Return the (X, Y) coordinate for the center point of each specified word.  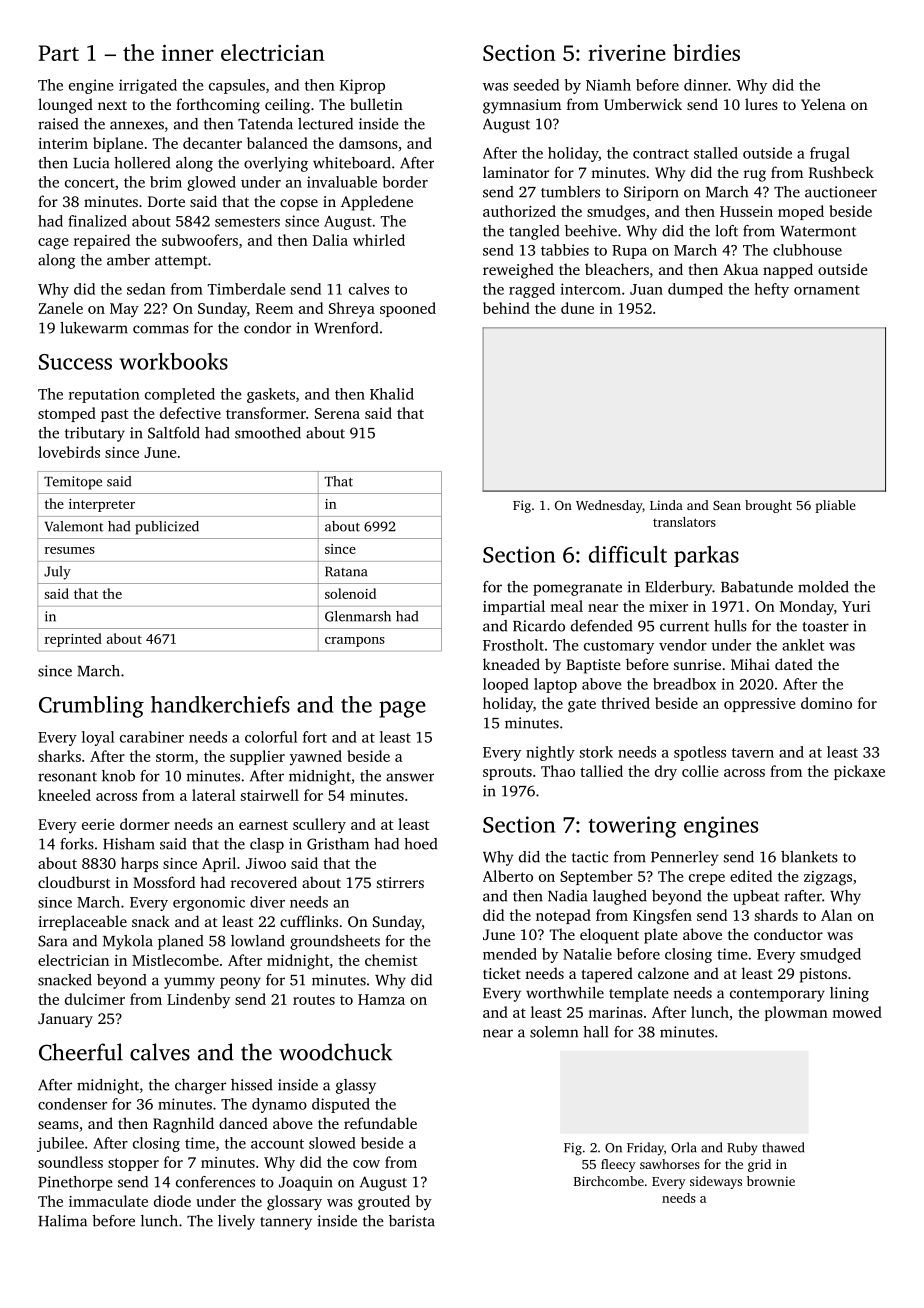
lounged (65, 106)
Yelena (823, 104)
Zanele (60, 308)
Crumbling (91, 707)
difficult (628, 554)
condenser (72, 1104)
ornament (827, 290)
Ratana (346, 572)
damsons (368, 143)
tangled (534, 232)
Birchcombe (609, 1181)
